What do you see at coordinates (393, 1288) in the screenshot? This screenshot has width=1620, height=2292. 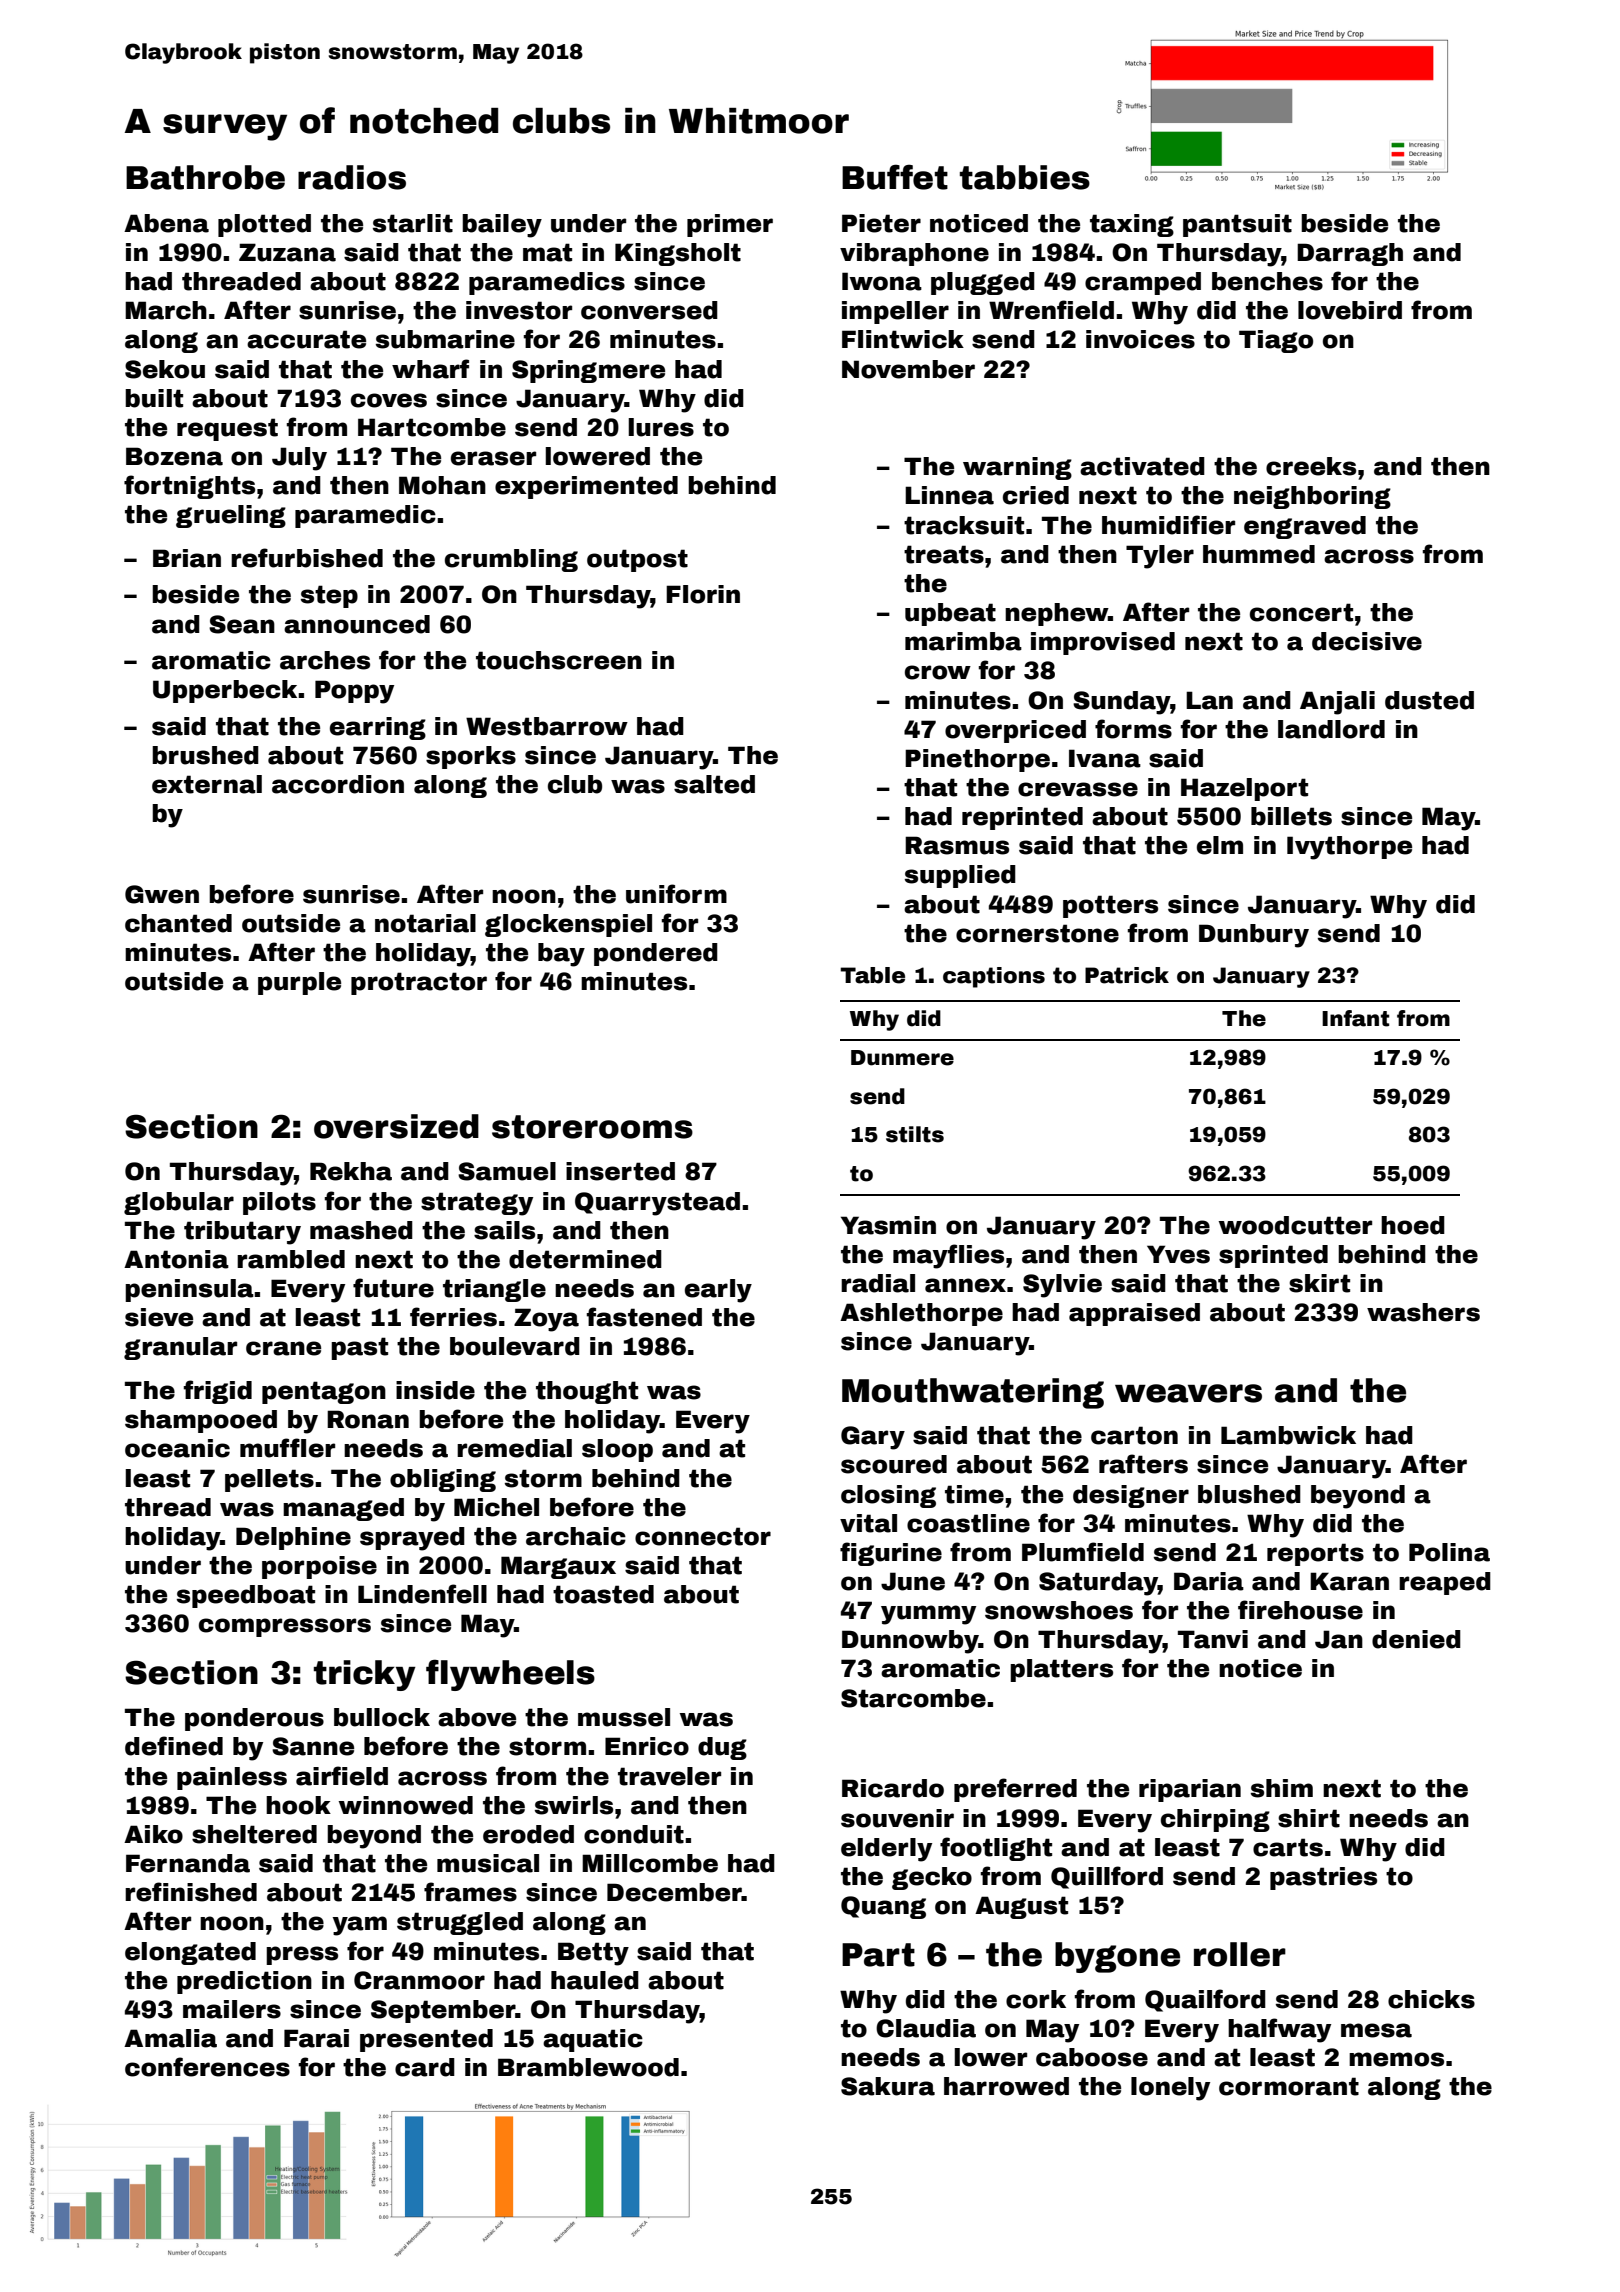 I see `future` at bounding box center [393, 1288].
